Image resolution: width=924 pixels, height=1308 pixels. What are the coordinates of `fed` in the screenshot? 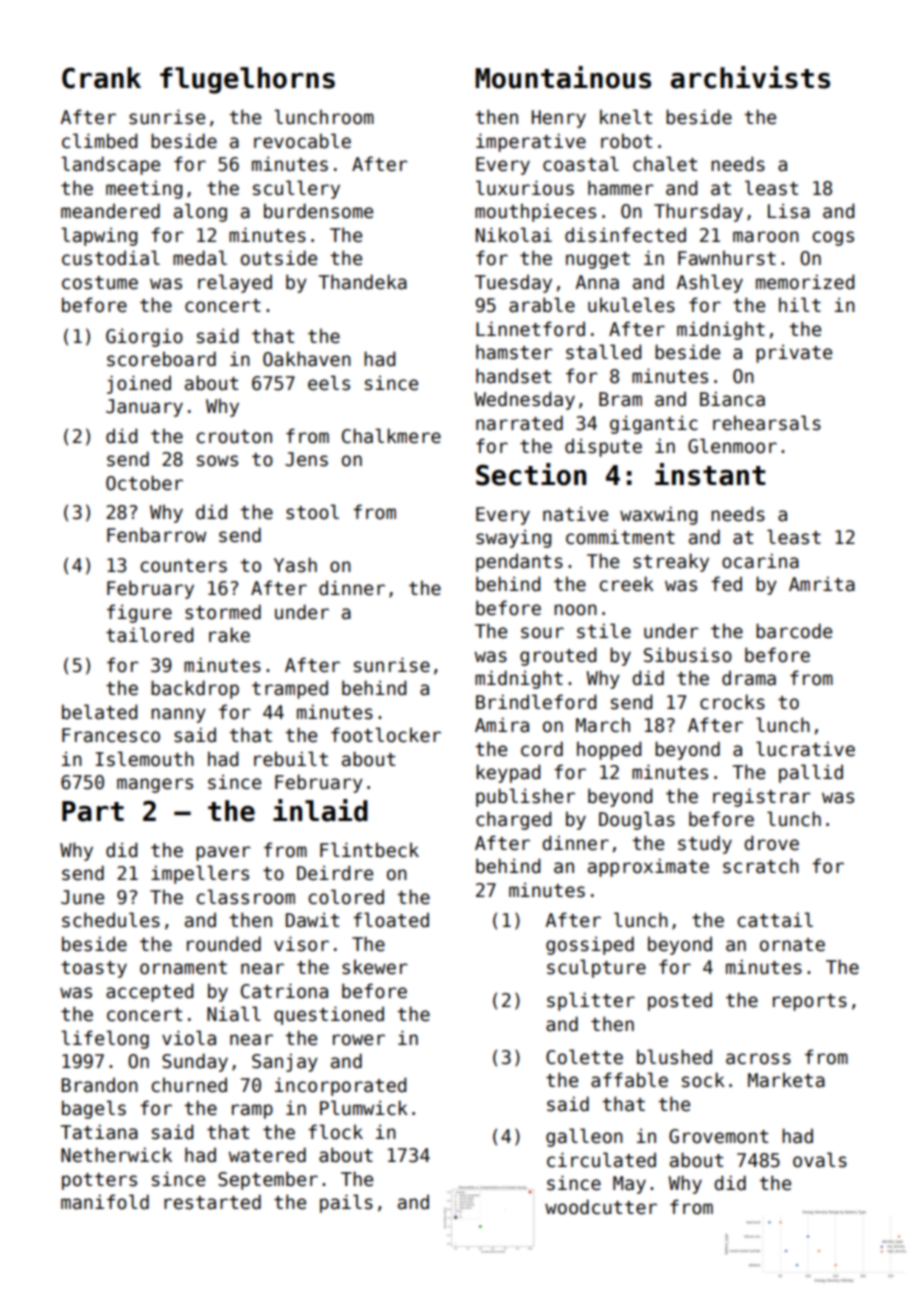 It's located at (726, 584).
